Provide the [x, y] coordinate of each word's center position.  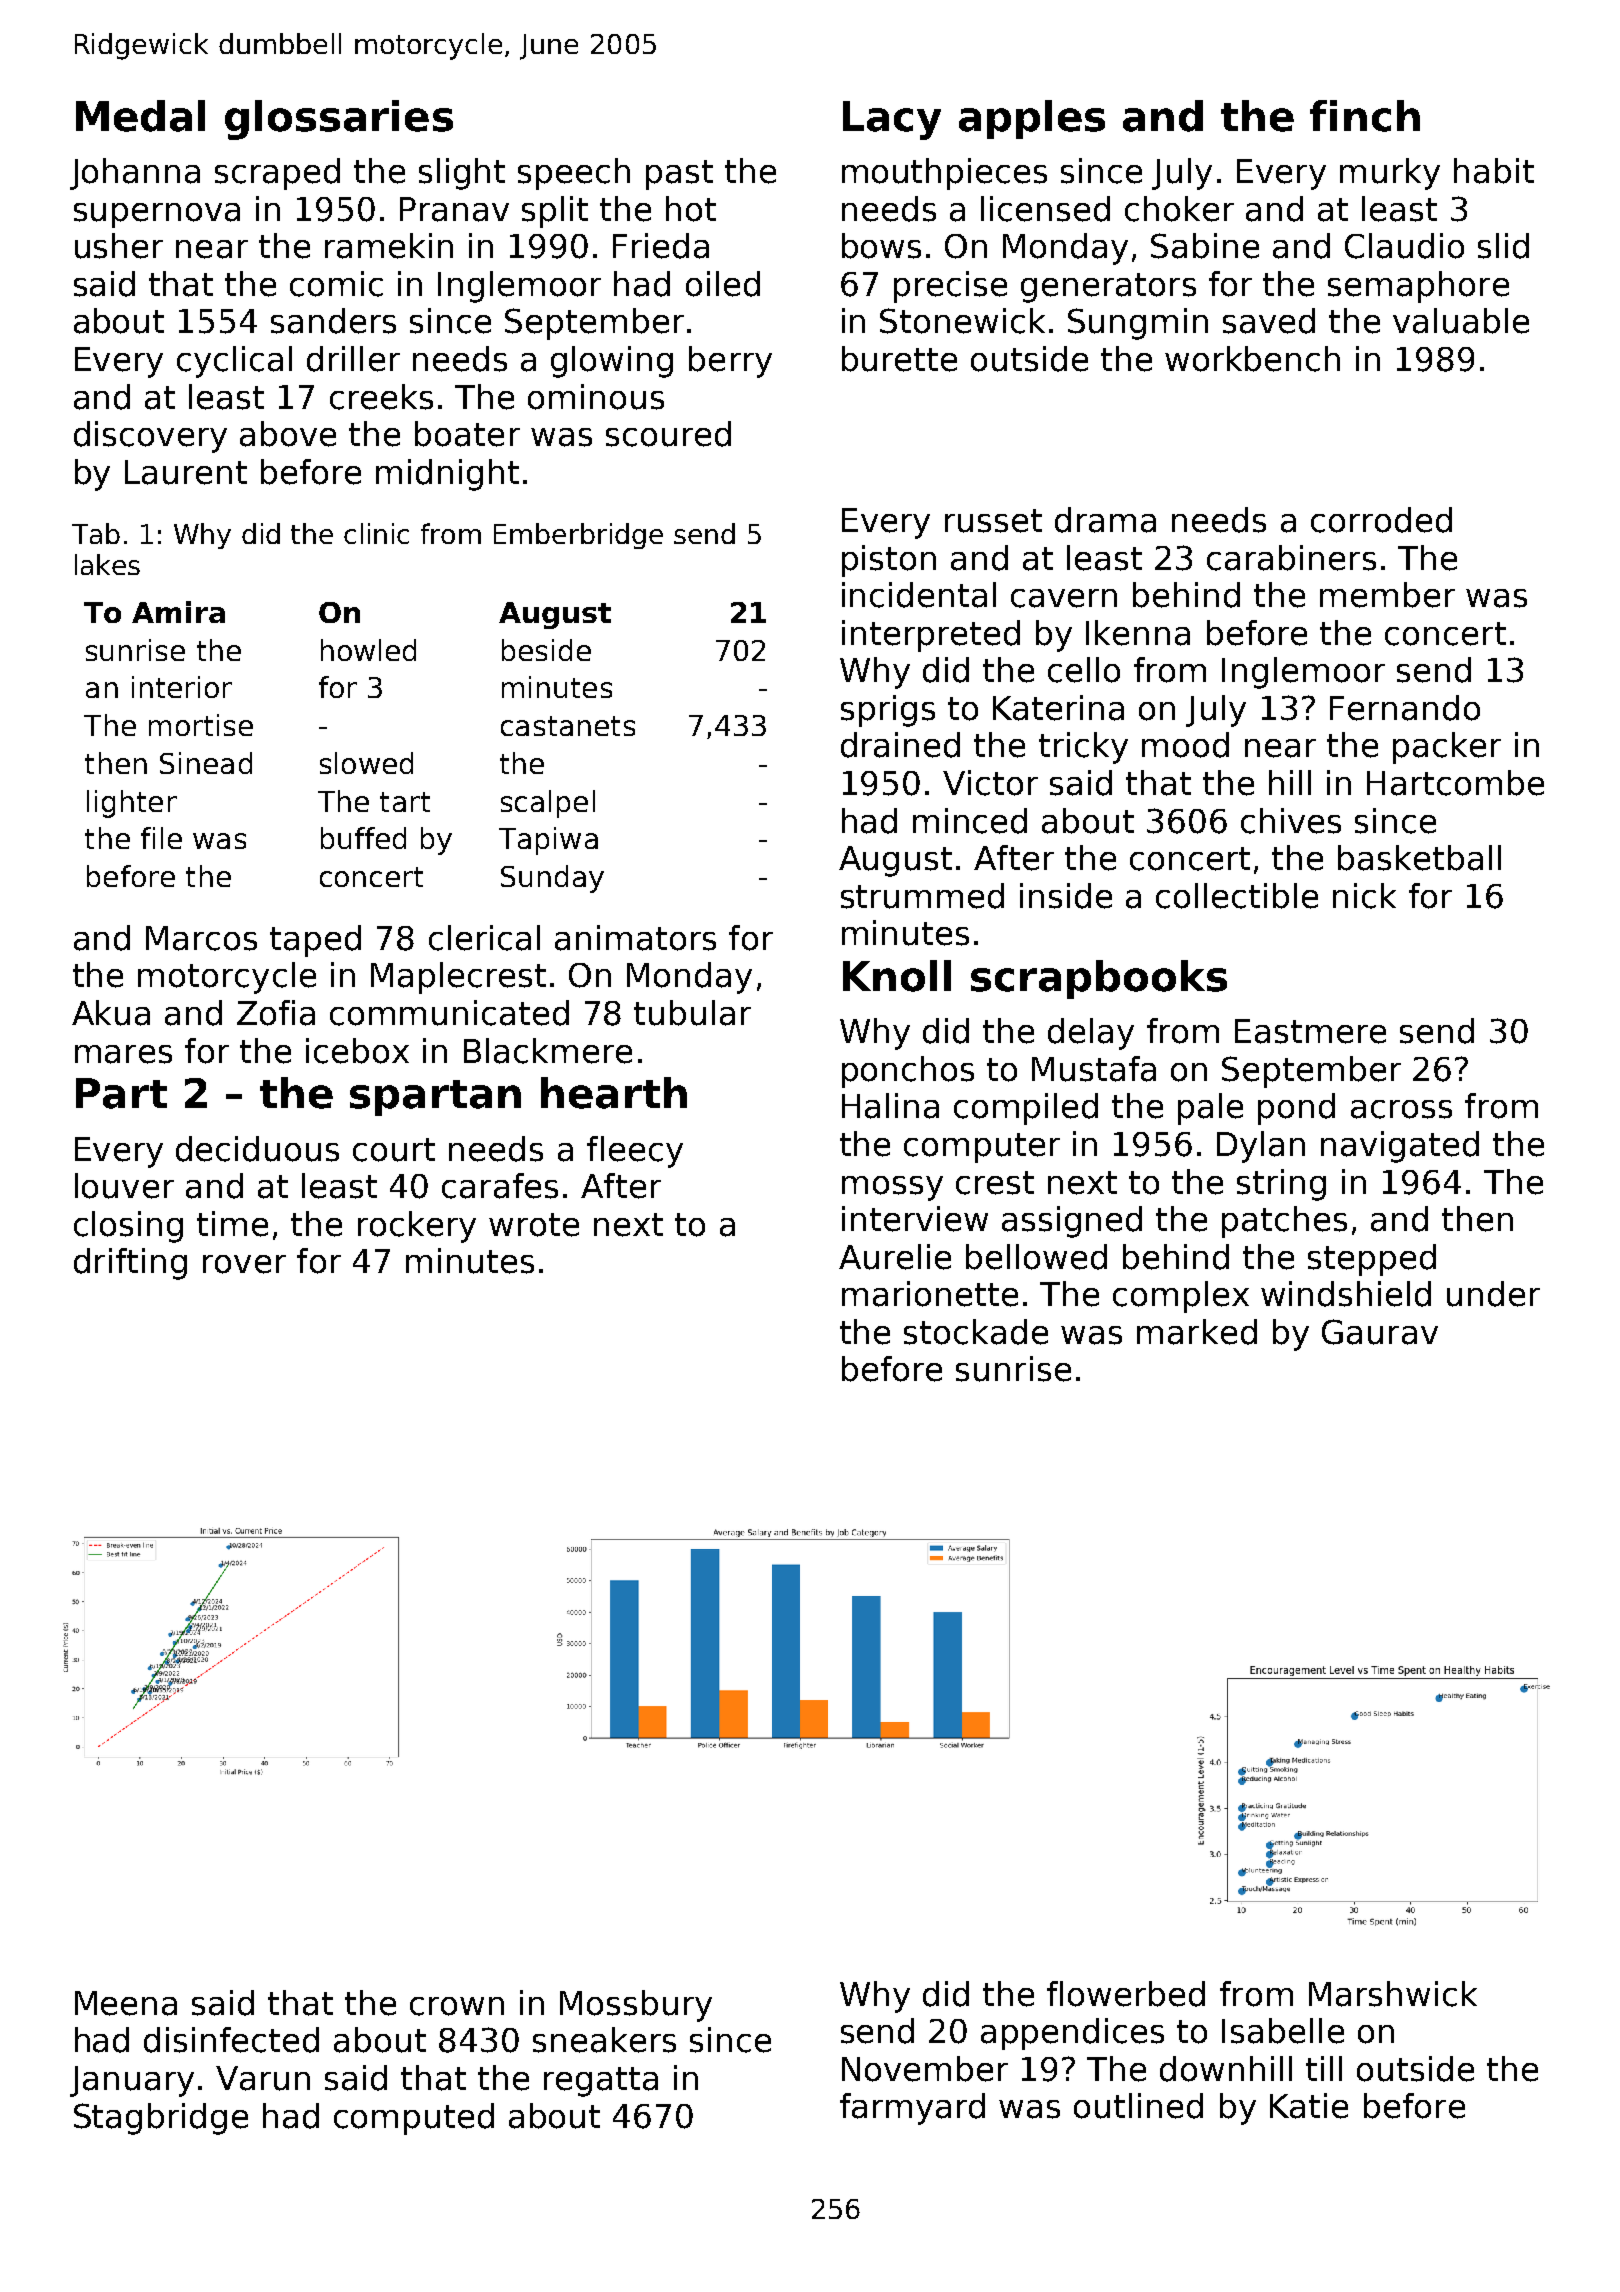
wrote [534, 1225]
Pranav [454, 209]
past [679, 175]
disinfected [231, 2040]
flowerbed [1126, 1994]
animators [635, 938]
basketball [1419, 858]
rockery [417, 1227]
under [1493, 1294]
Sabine [1205, 246]
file [161, 838]
